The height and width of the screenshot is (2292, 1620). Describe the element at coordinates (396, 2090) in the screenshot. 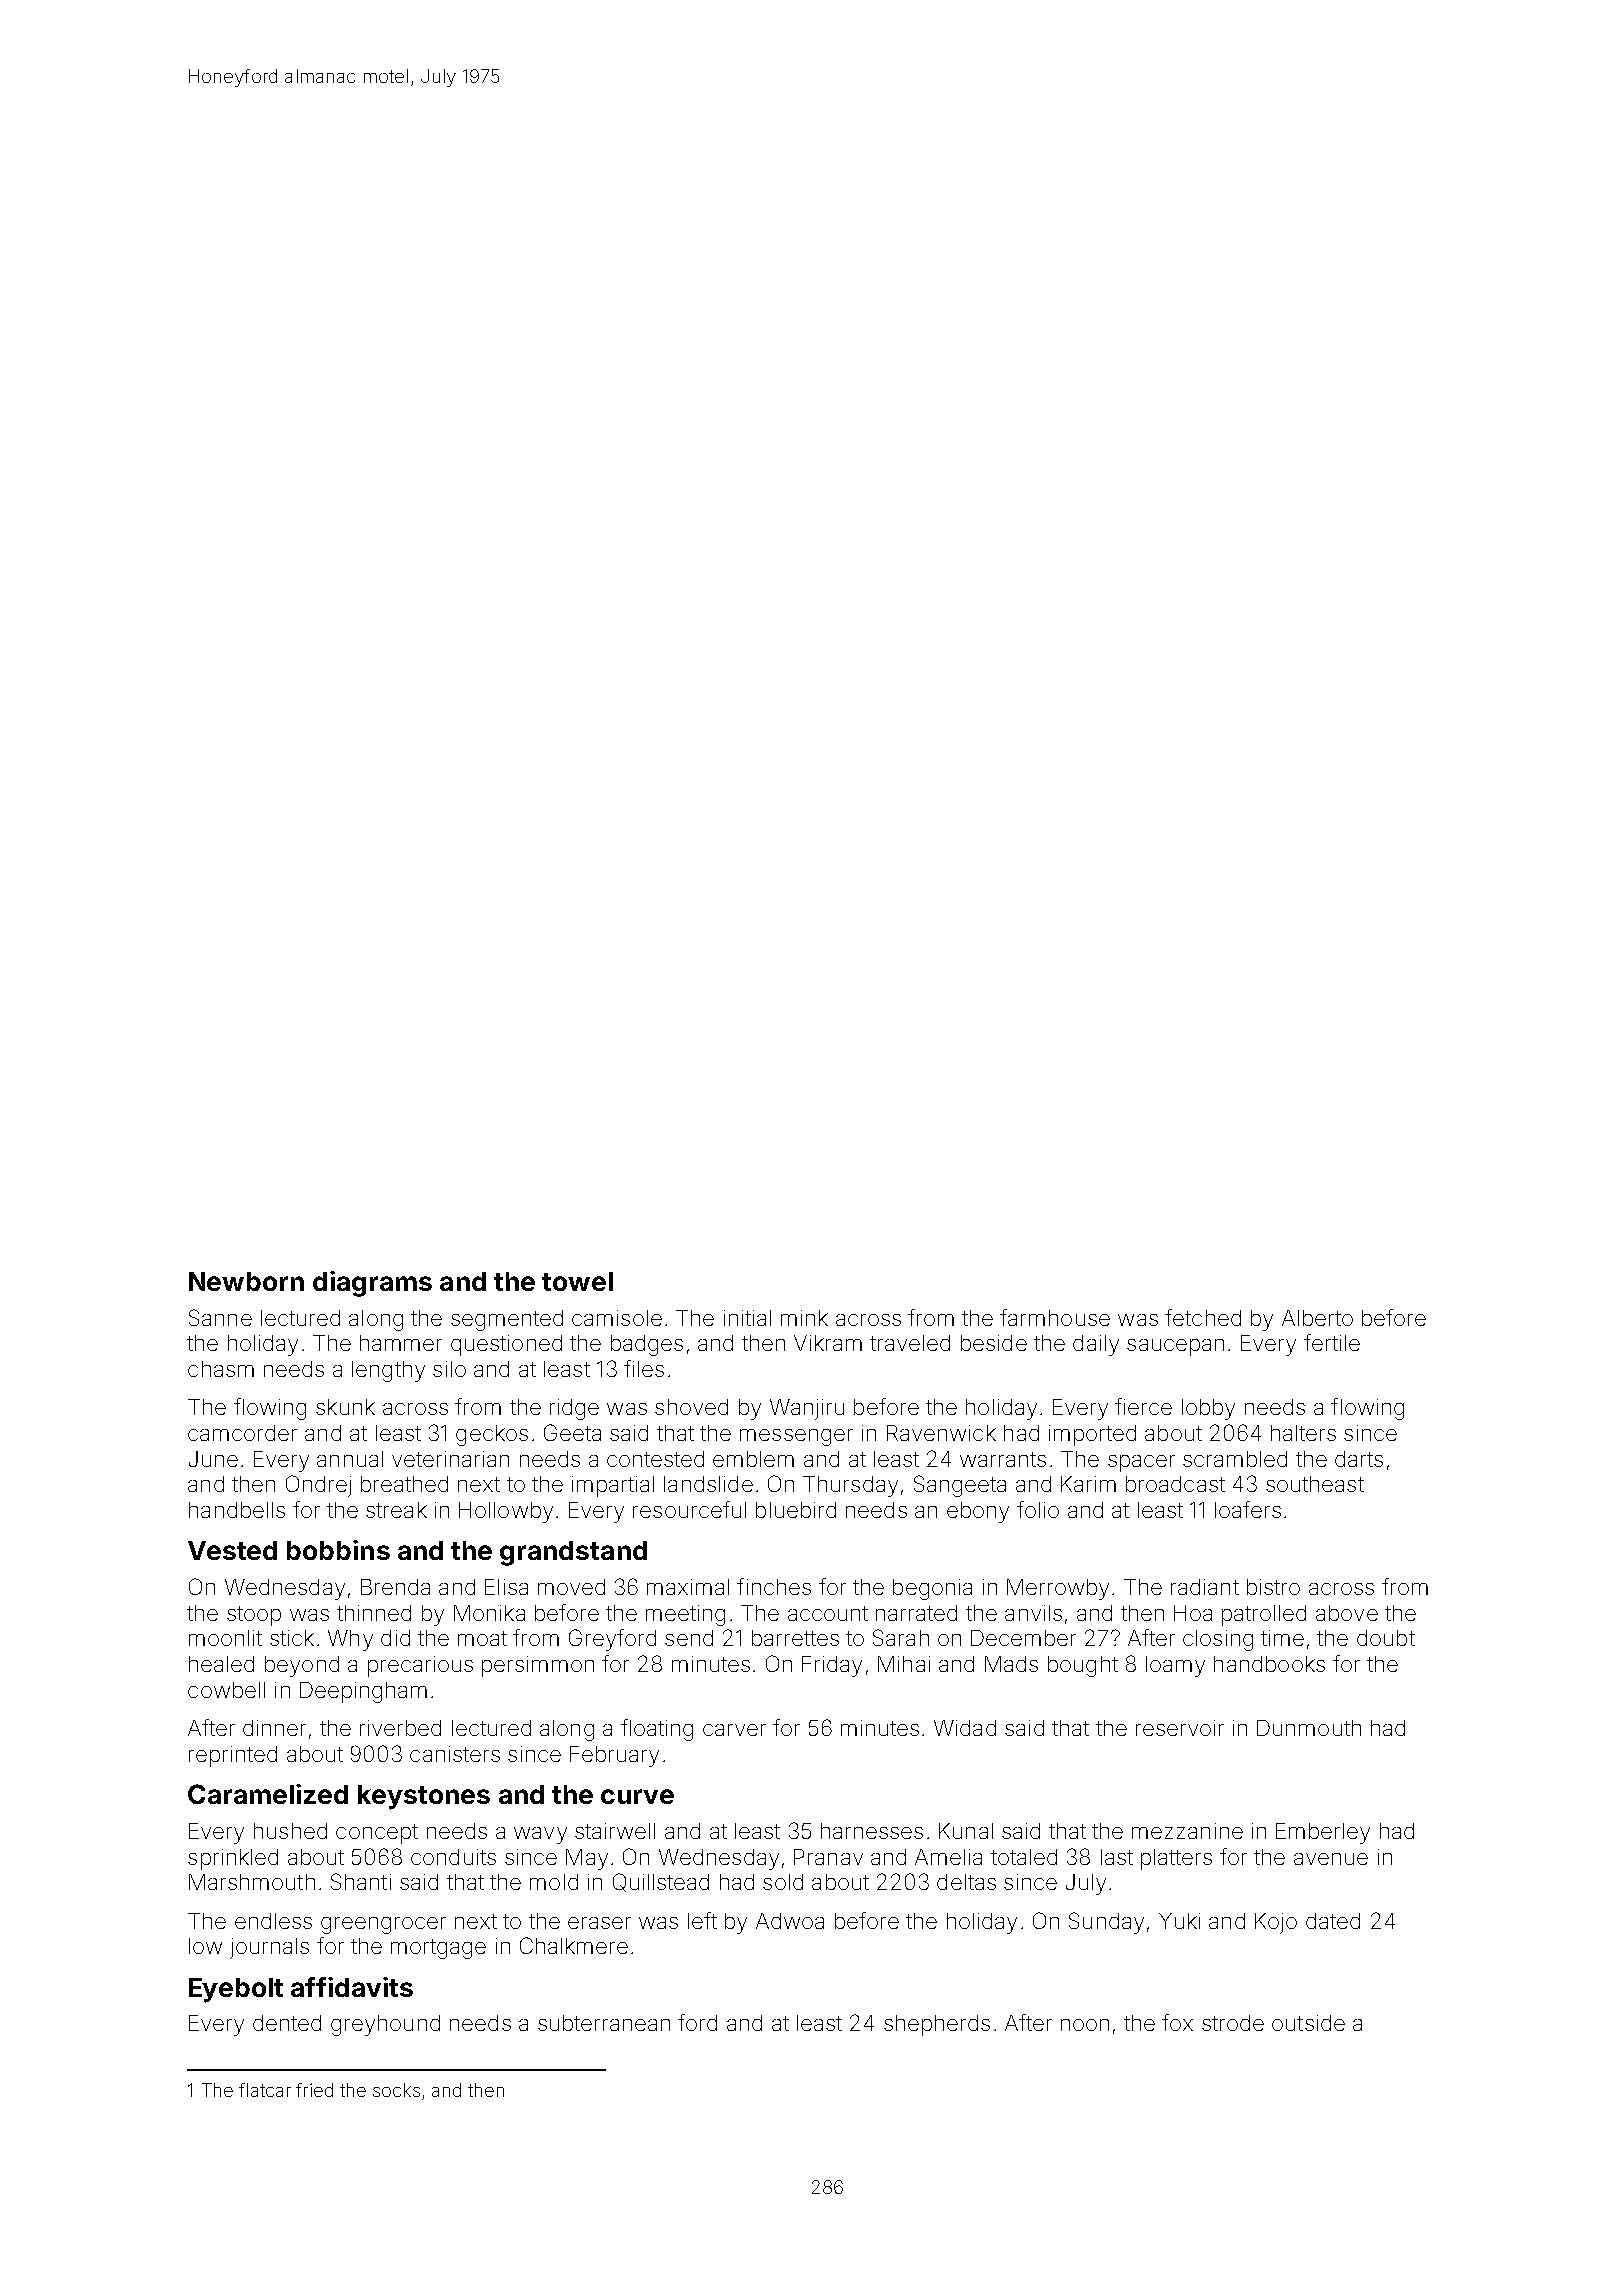

I see `socks` at that location.
